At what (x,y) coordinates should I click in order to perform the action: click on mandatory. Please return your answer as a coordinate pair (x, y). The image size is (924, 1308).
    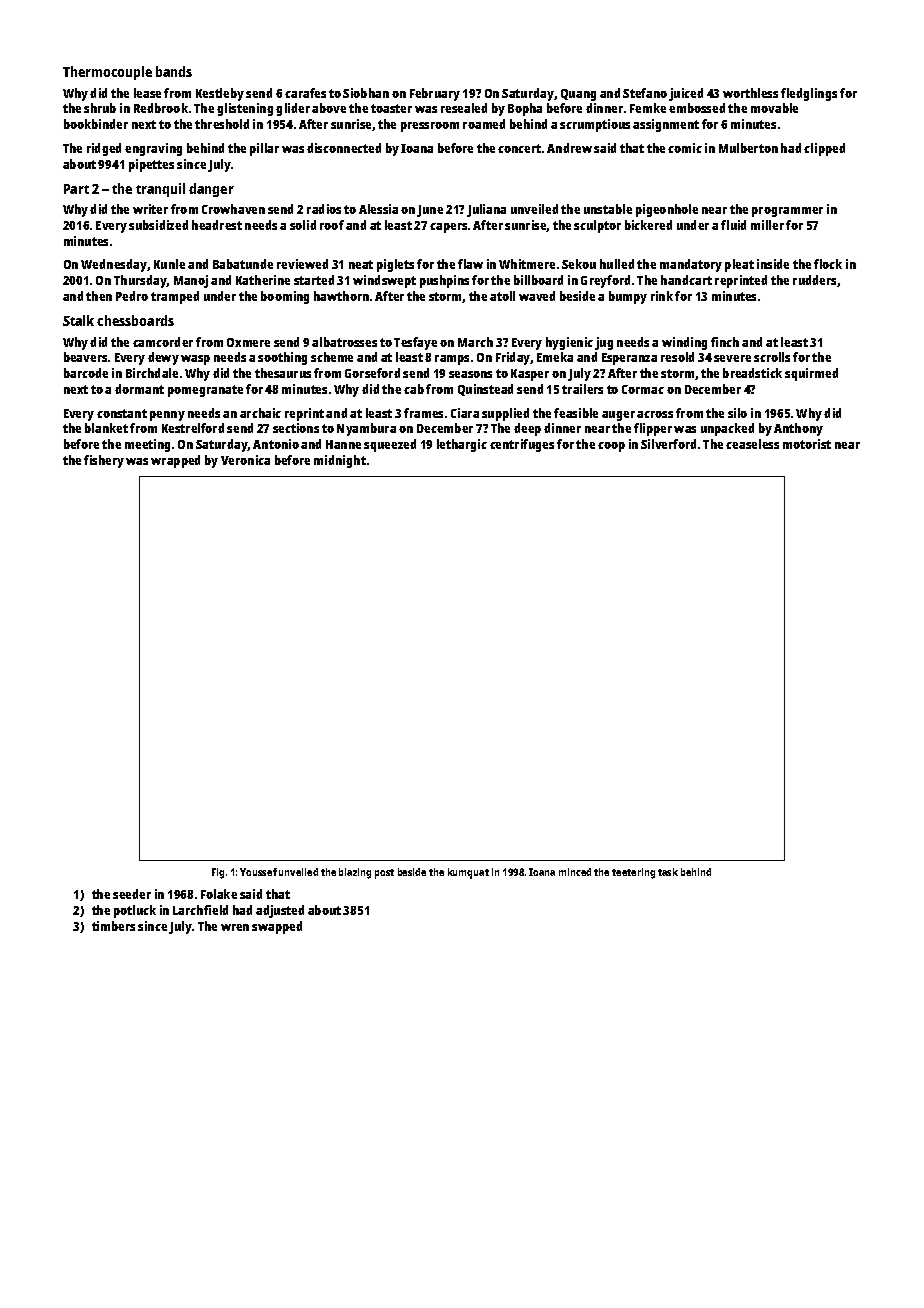
    Looking at the image, I should click on (691, 265).
